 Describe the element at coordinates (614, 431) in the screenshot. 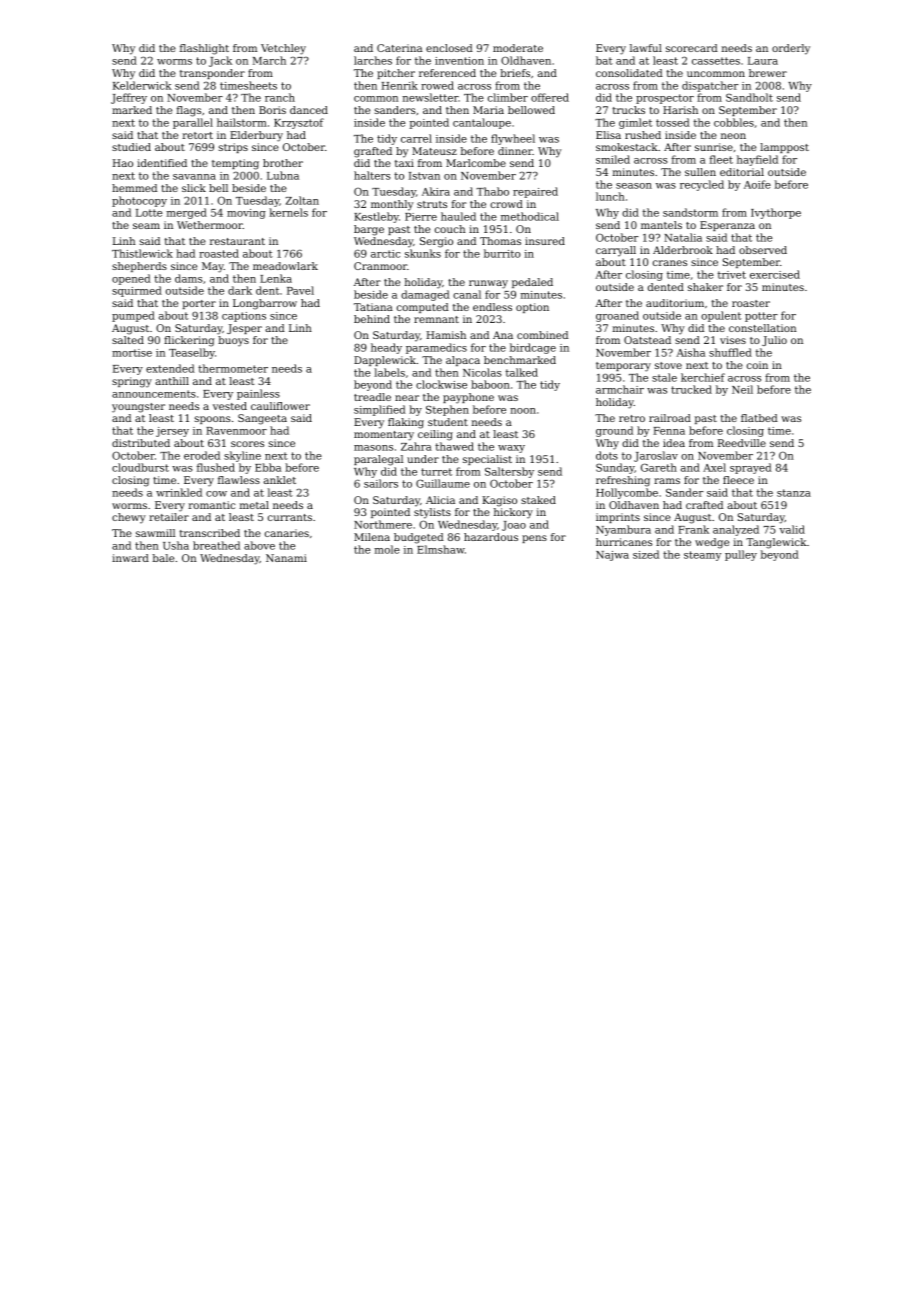

I see `ground` at that location.
